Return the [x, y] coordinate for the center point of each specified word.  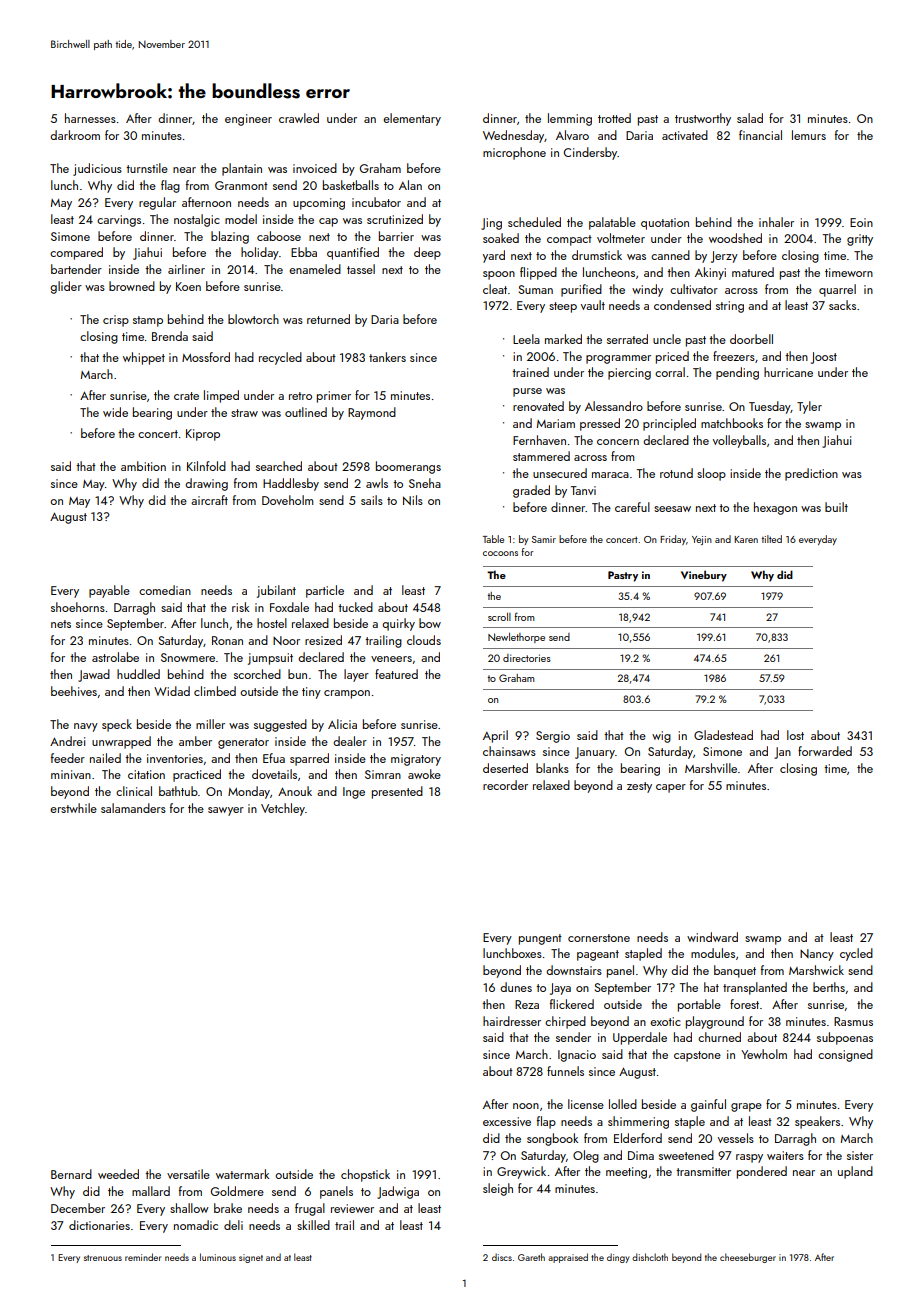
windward [712, 937]
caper [671, 788]
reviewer [352, 1208]
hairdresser [512, 1021]
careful [632, 507]
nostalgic [197, 220]
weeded [118, 1174]
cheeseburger [748, 1258]
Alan [410, 185]
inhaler [776, 222]
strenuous [103, 1258]
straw [244, 413]
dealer [350, 741]
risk [240, 607]
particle [325, 591]
